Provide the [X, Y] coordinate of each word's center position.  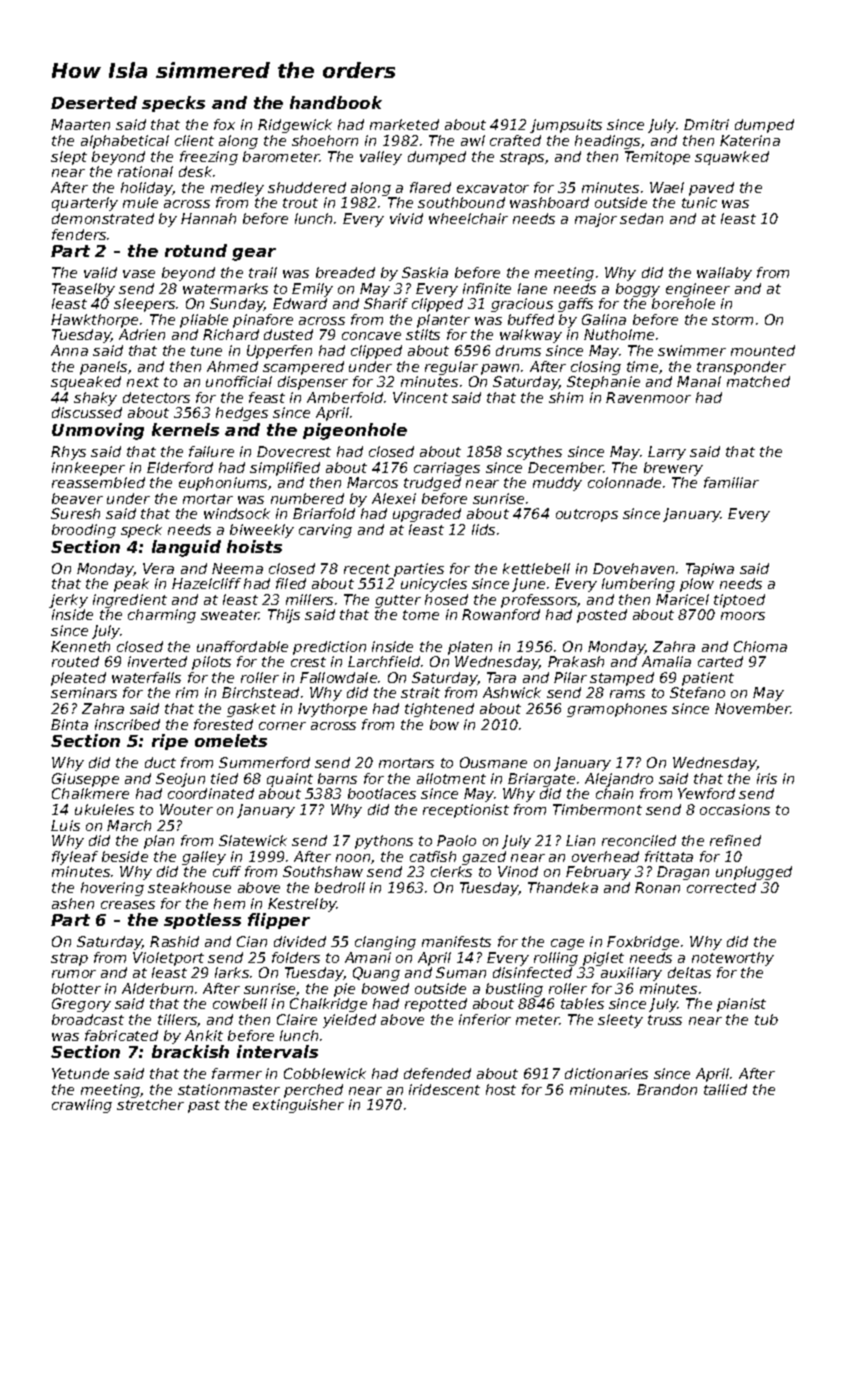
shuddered [307, 187]
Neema [237, 568]
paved [711, 189]
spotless [202, 921]
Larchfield [384, 661]
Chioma [760, 646]
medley [237, 189]
